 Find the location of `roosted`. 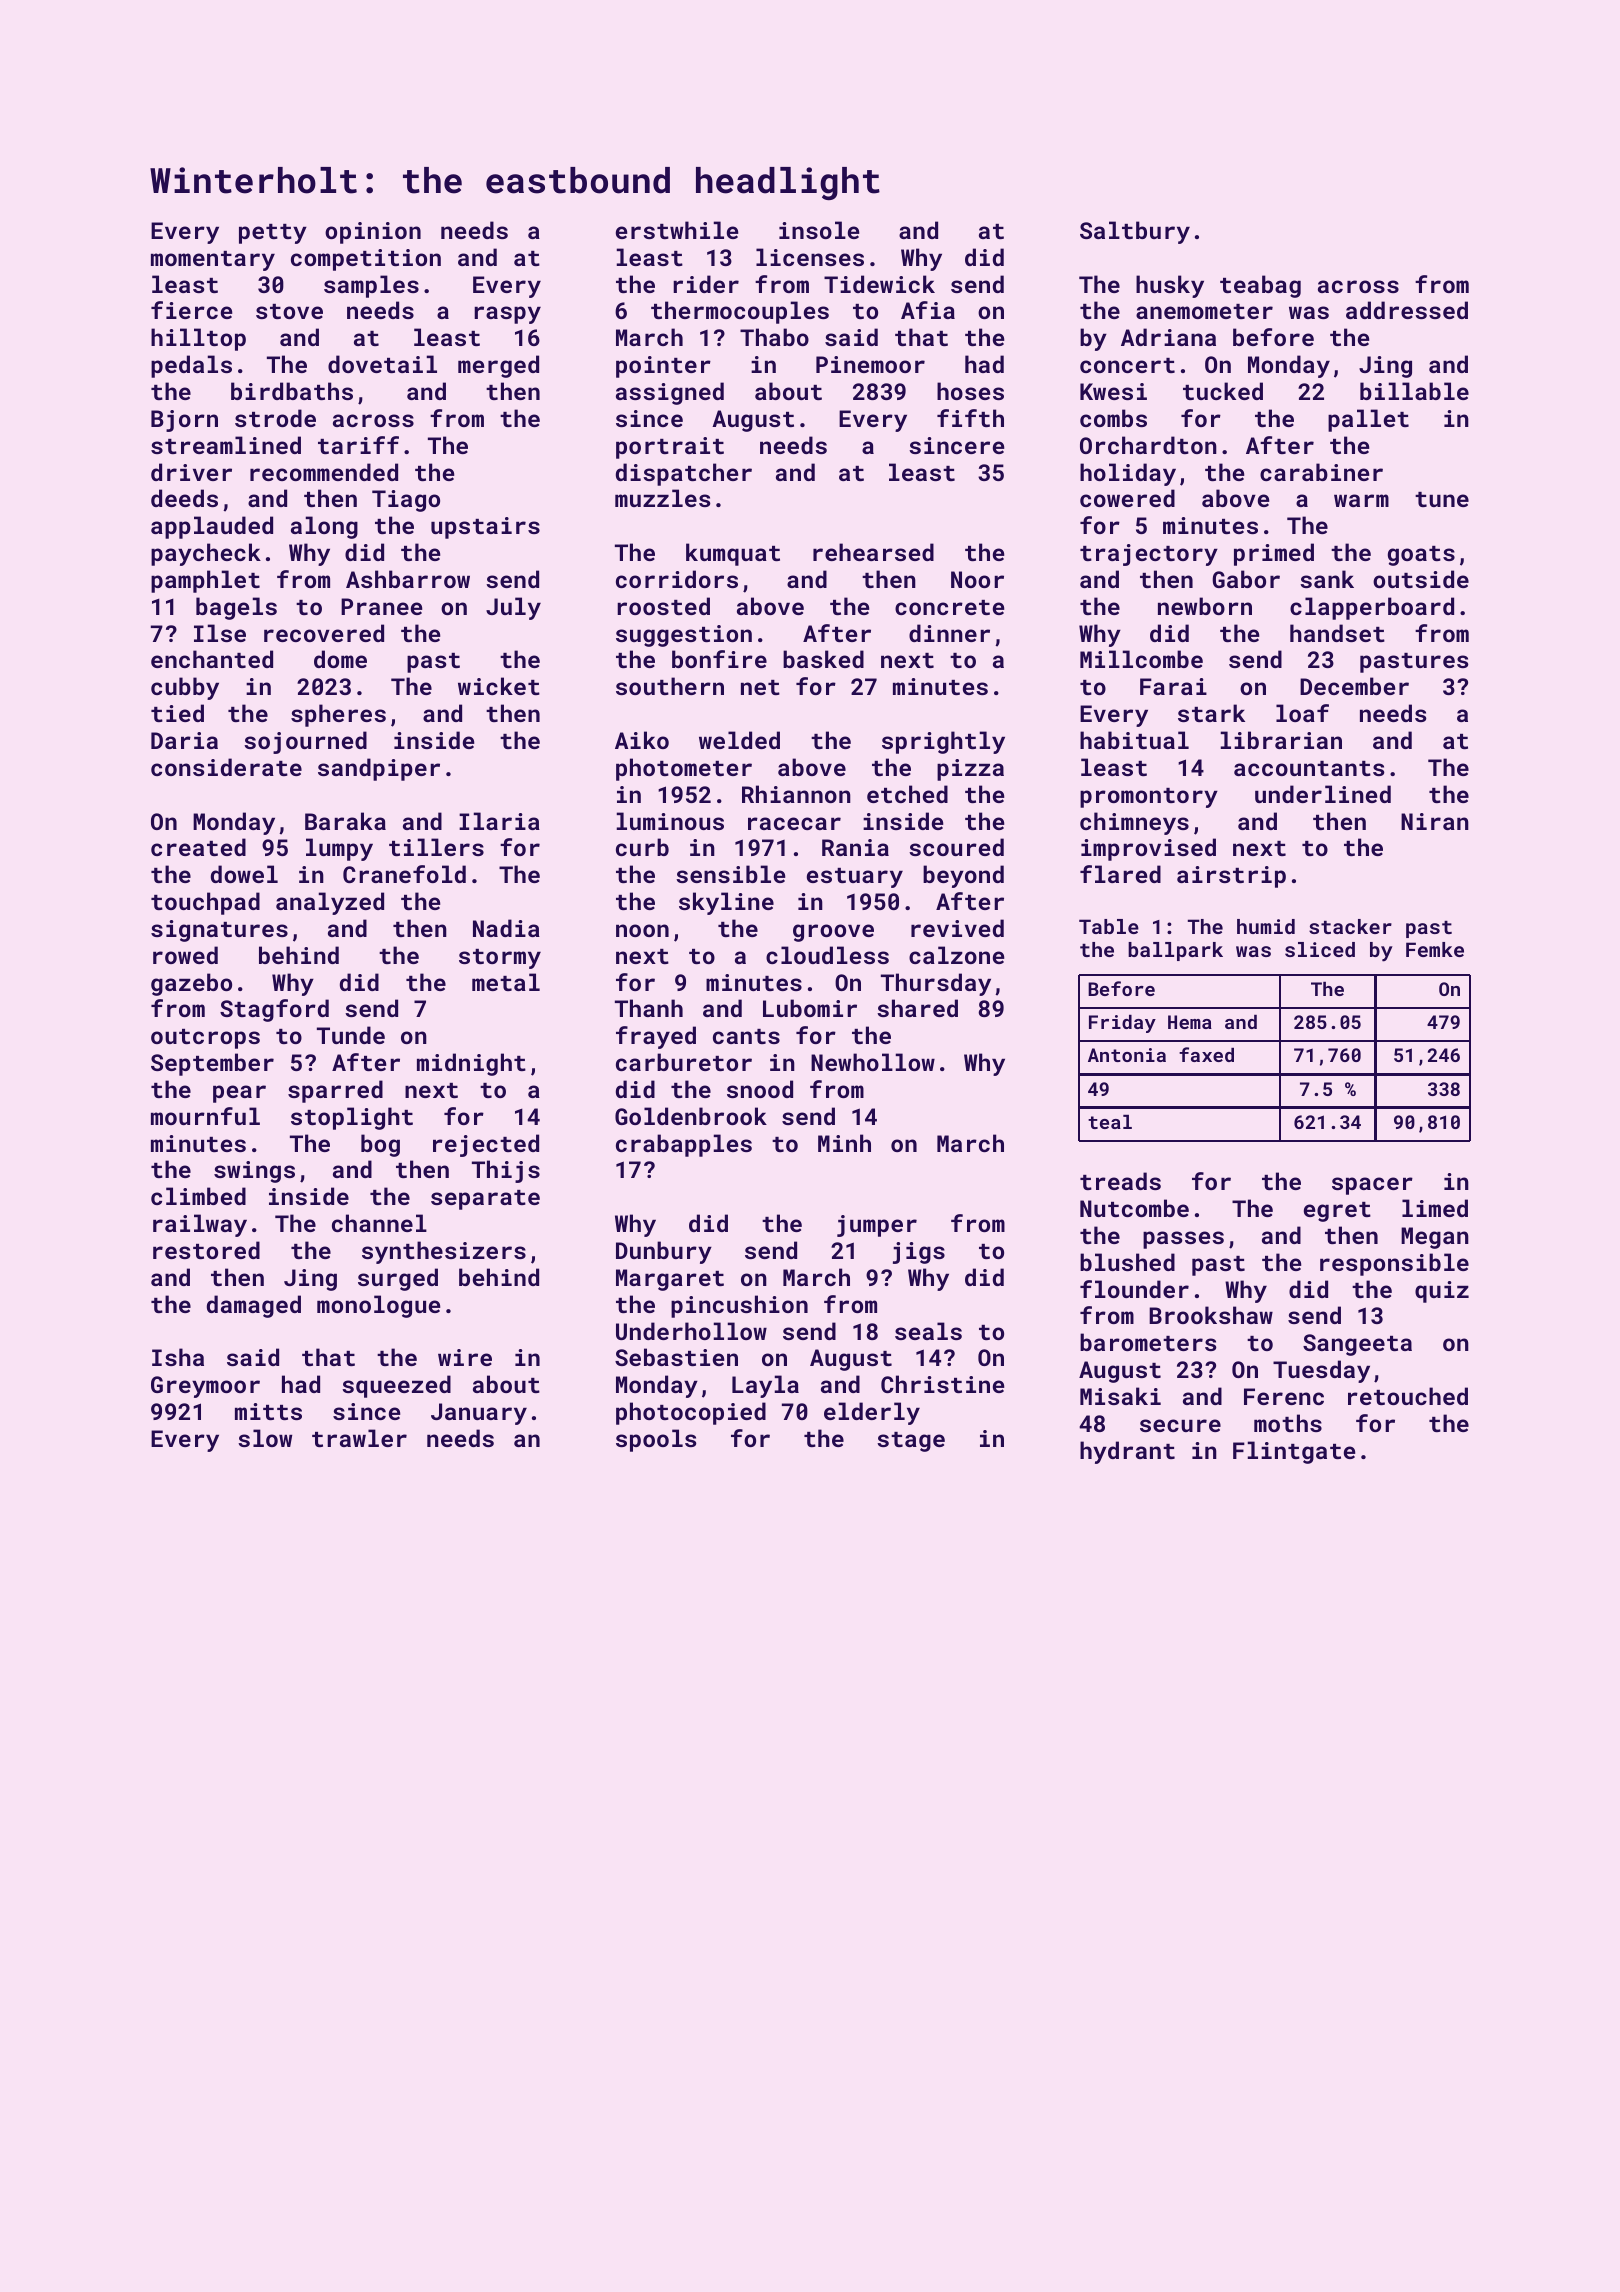

roosted is located at coordinates (663, 606).
